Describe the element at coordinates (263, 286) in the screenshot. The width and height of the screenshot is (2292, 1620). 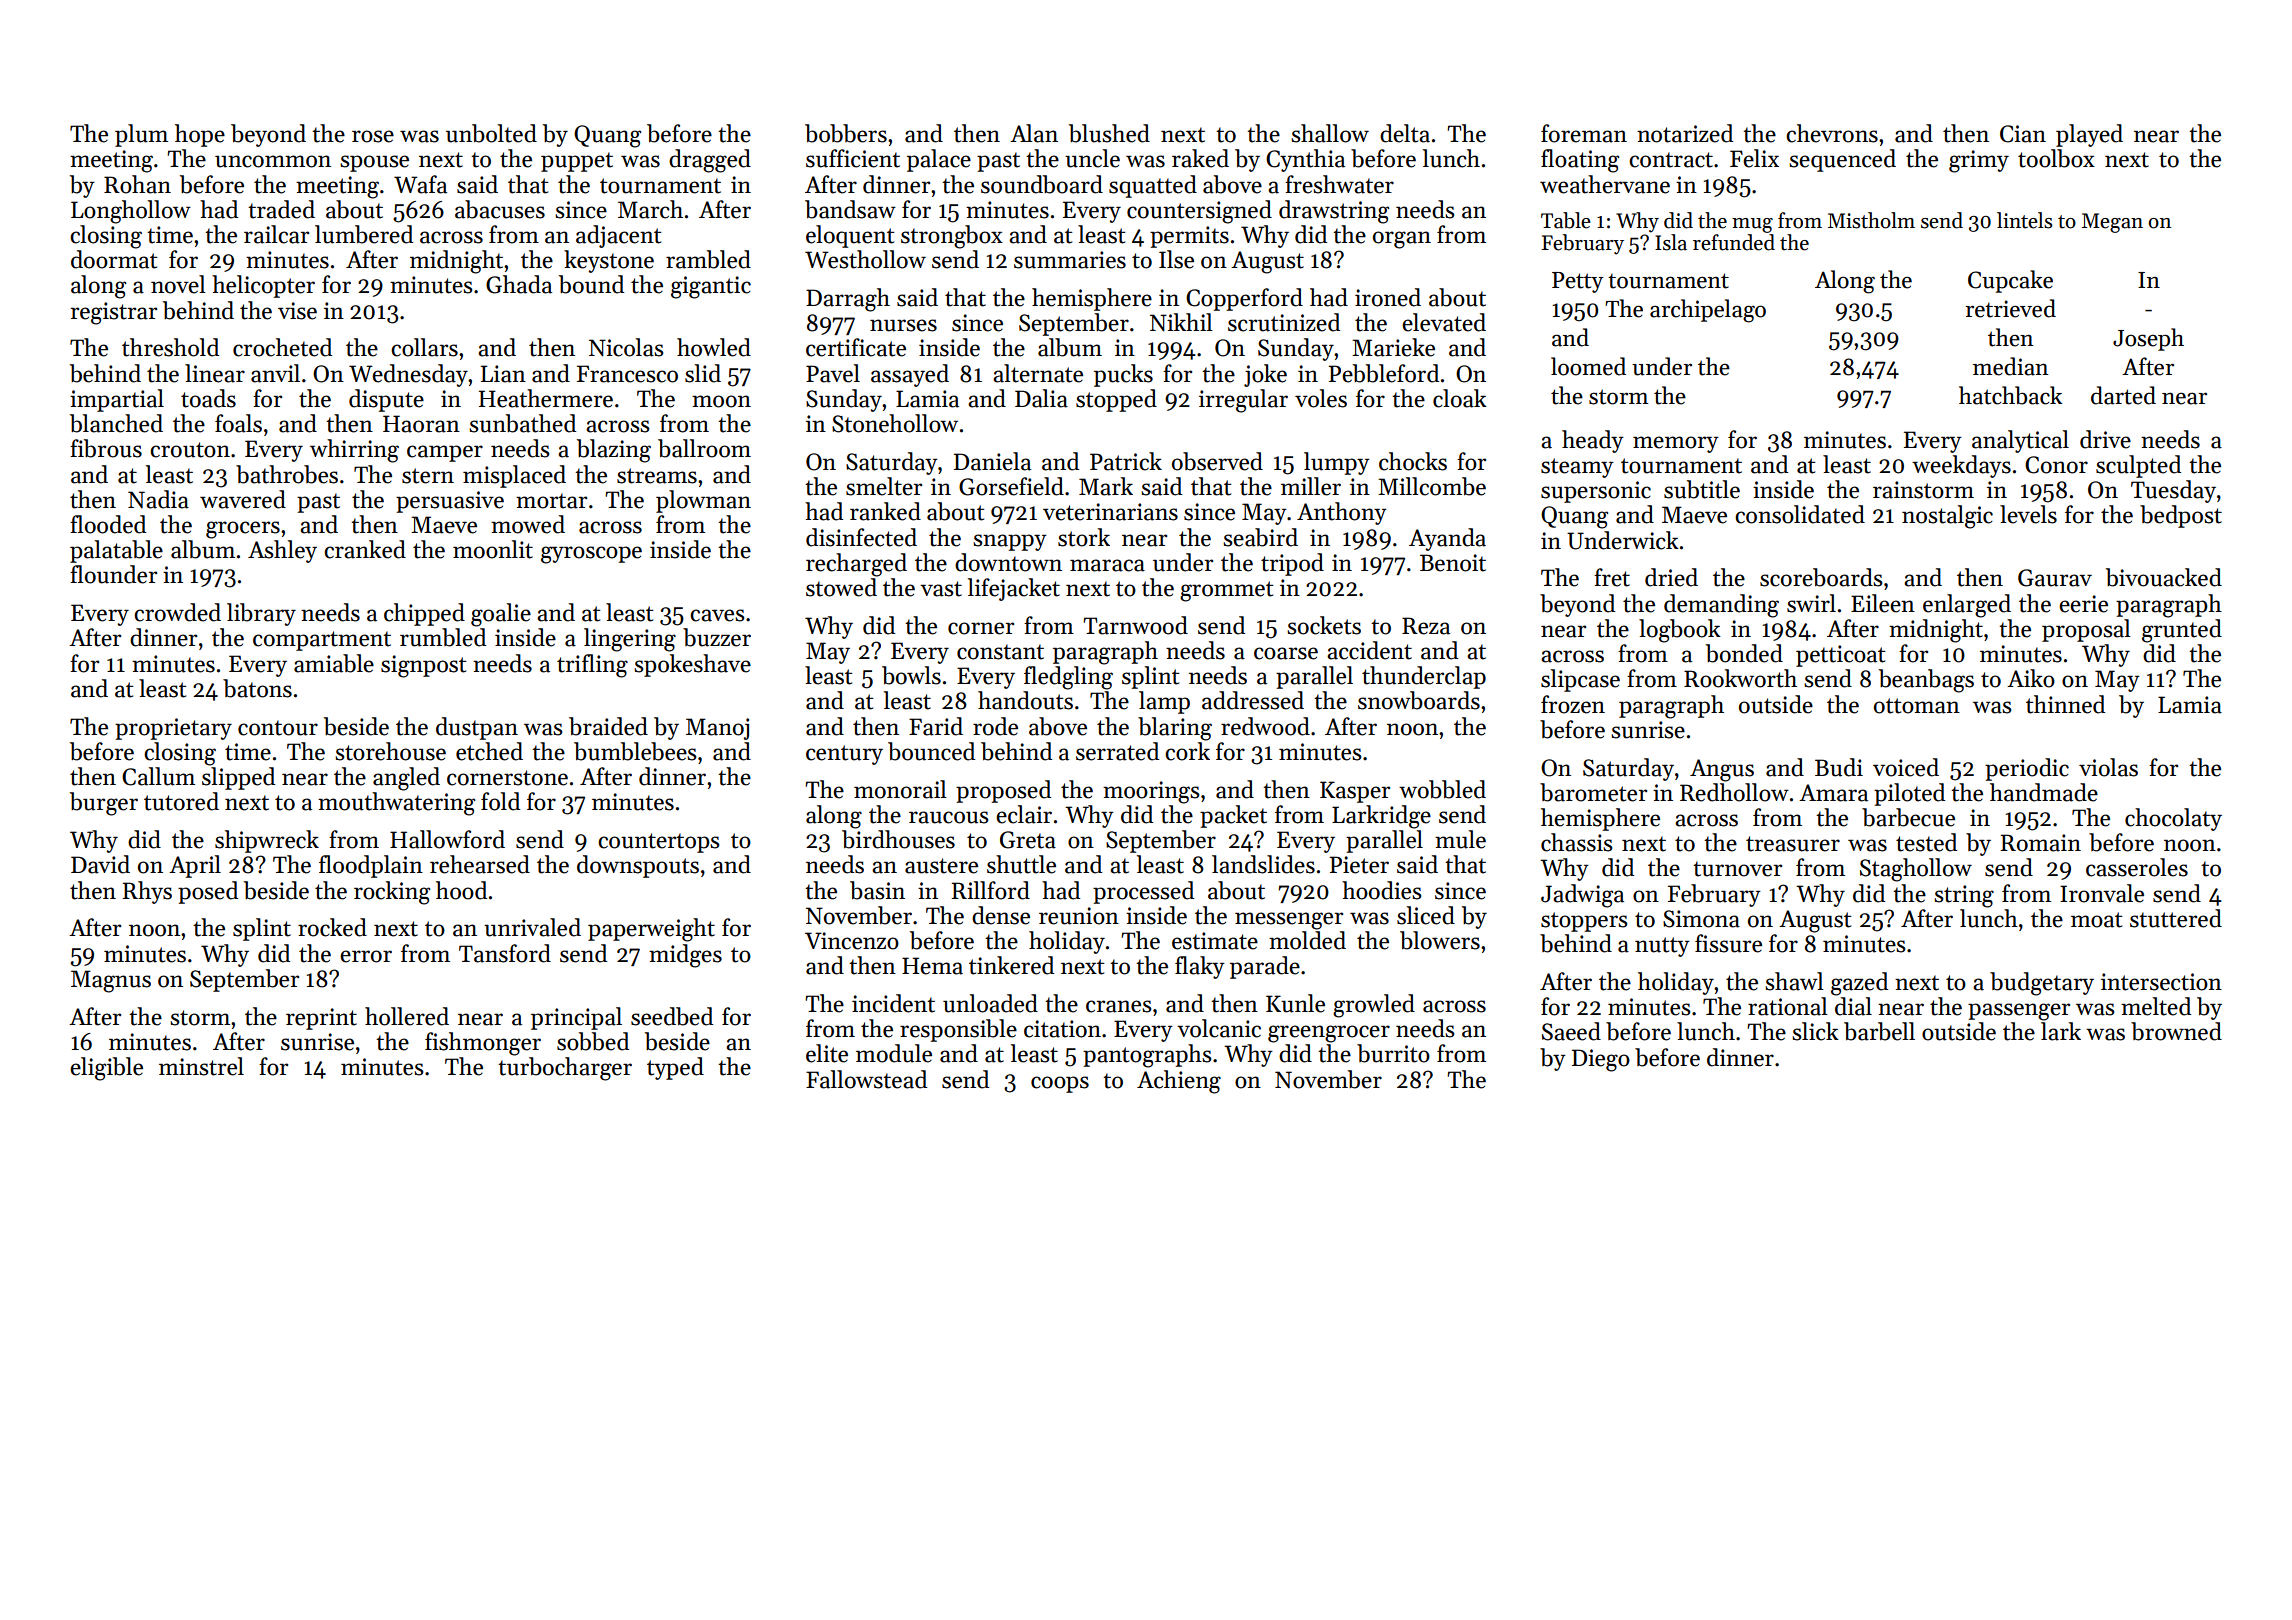
I see `helicopter` at that location.
